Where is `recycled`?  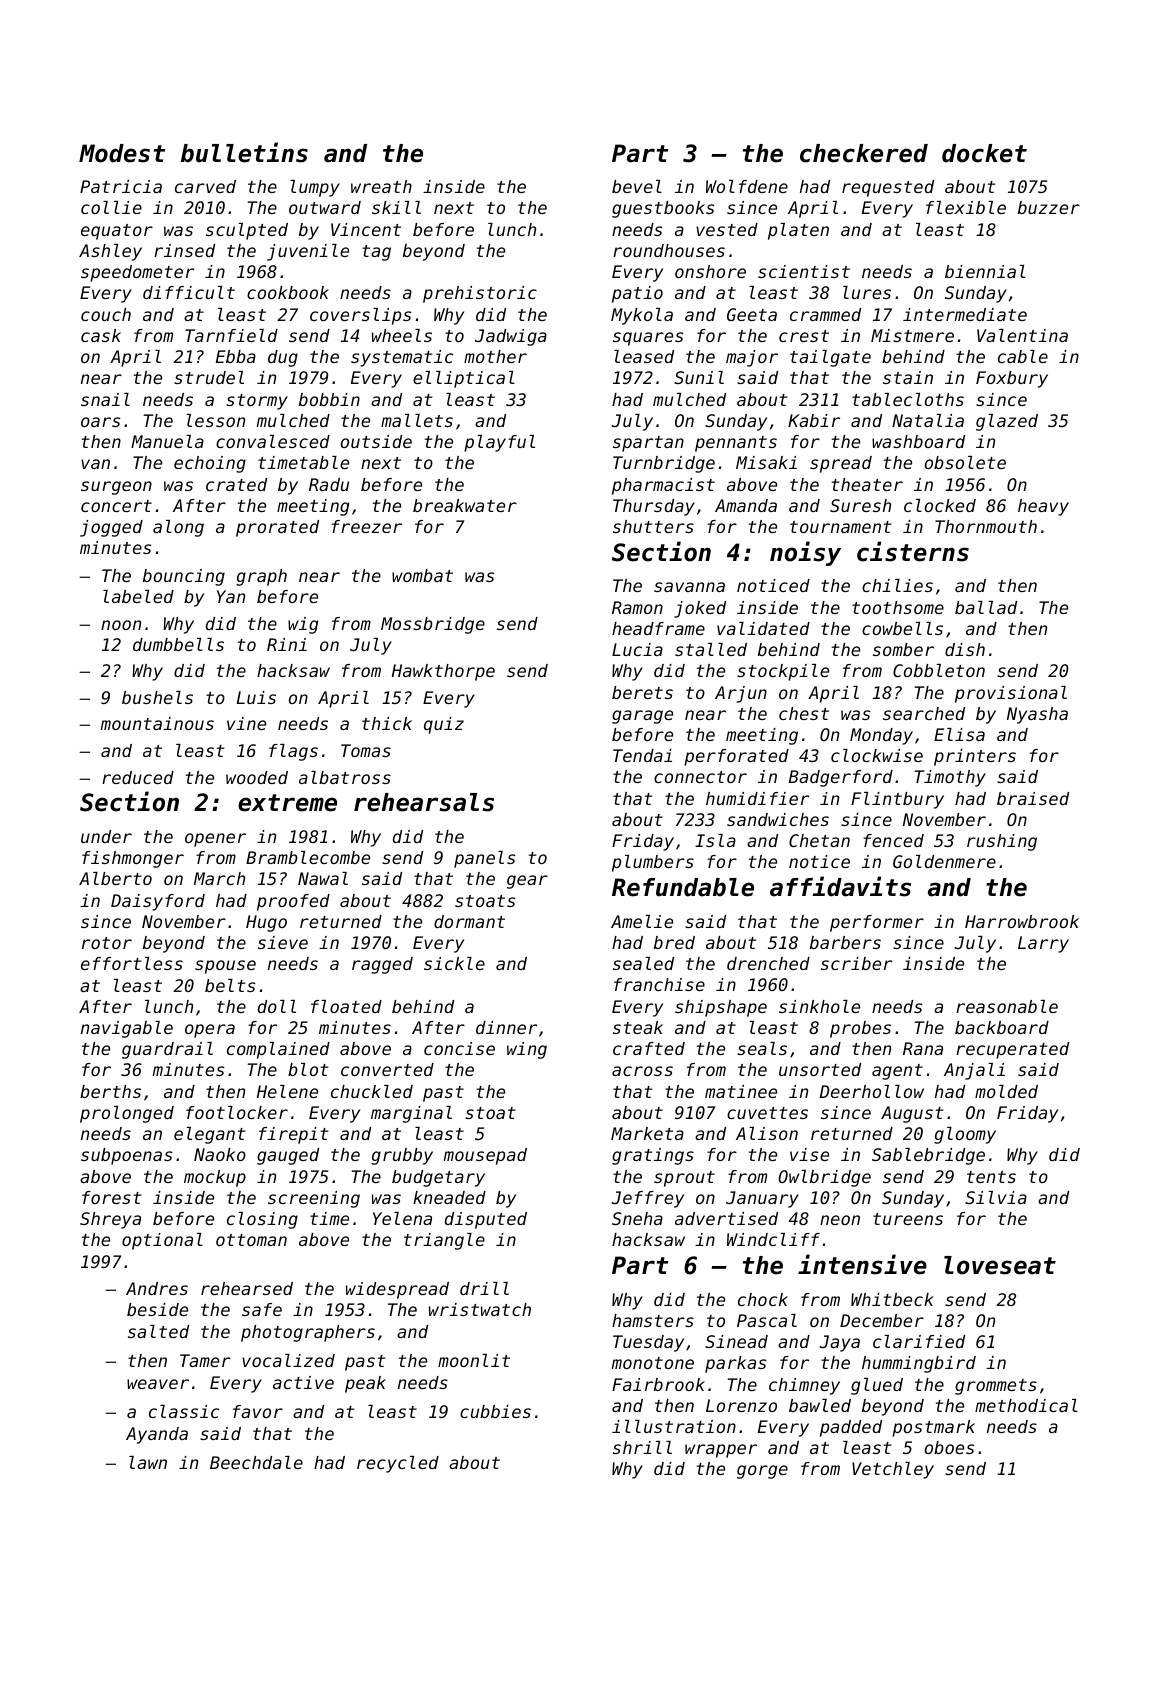 recycled is located at coordinates (398, 1464).
